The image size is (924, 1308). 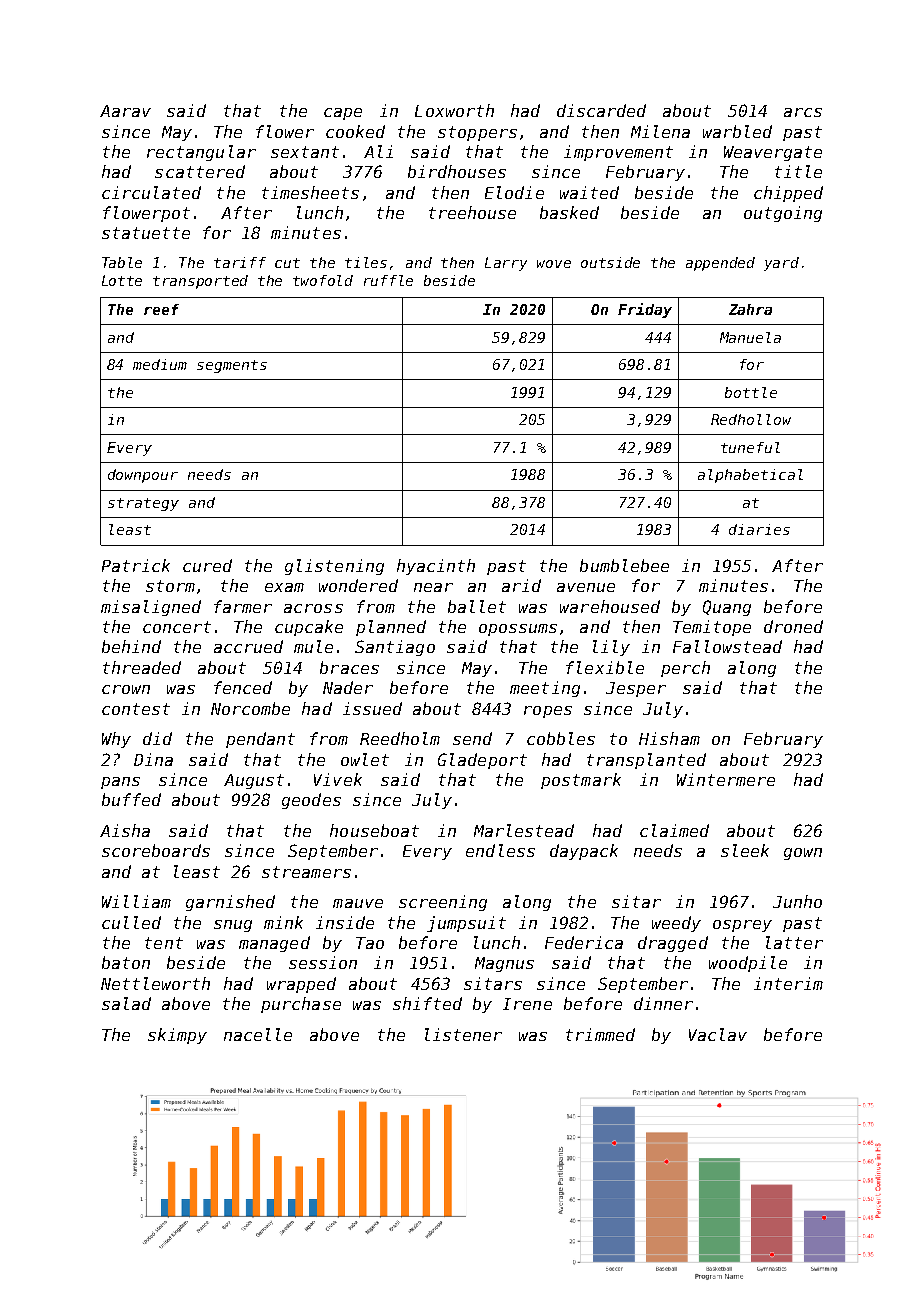 What do you see at coordinates (395, 648) in the screenshot?
I see `Santiago` at bounding box center [395, 648].
